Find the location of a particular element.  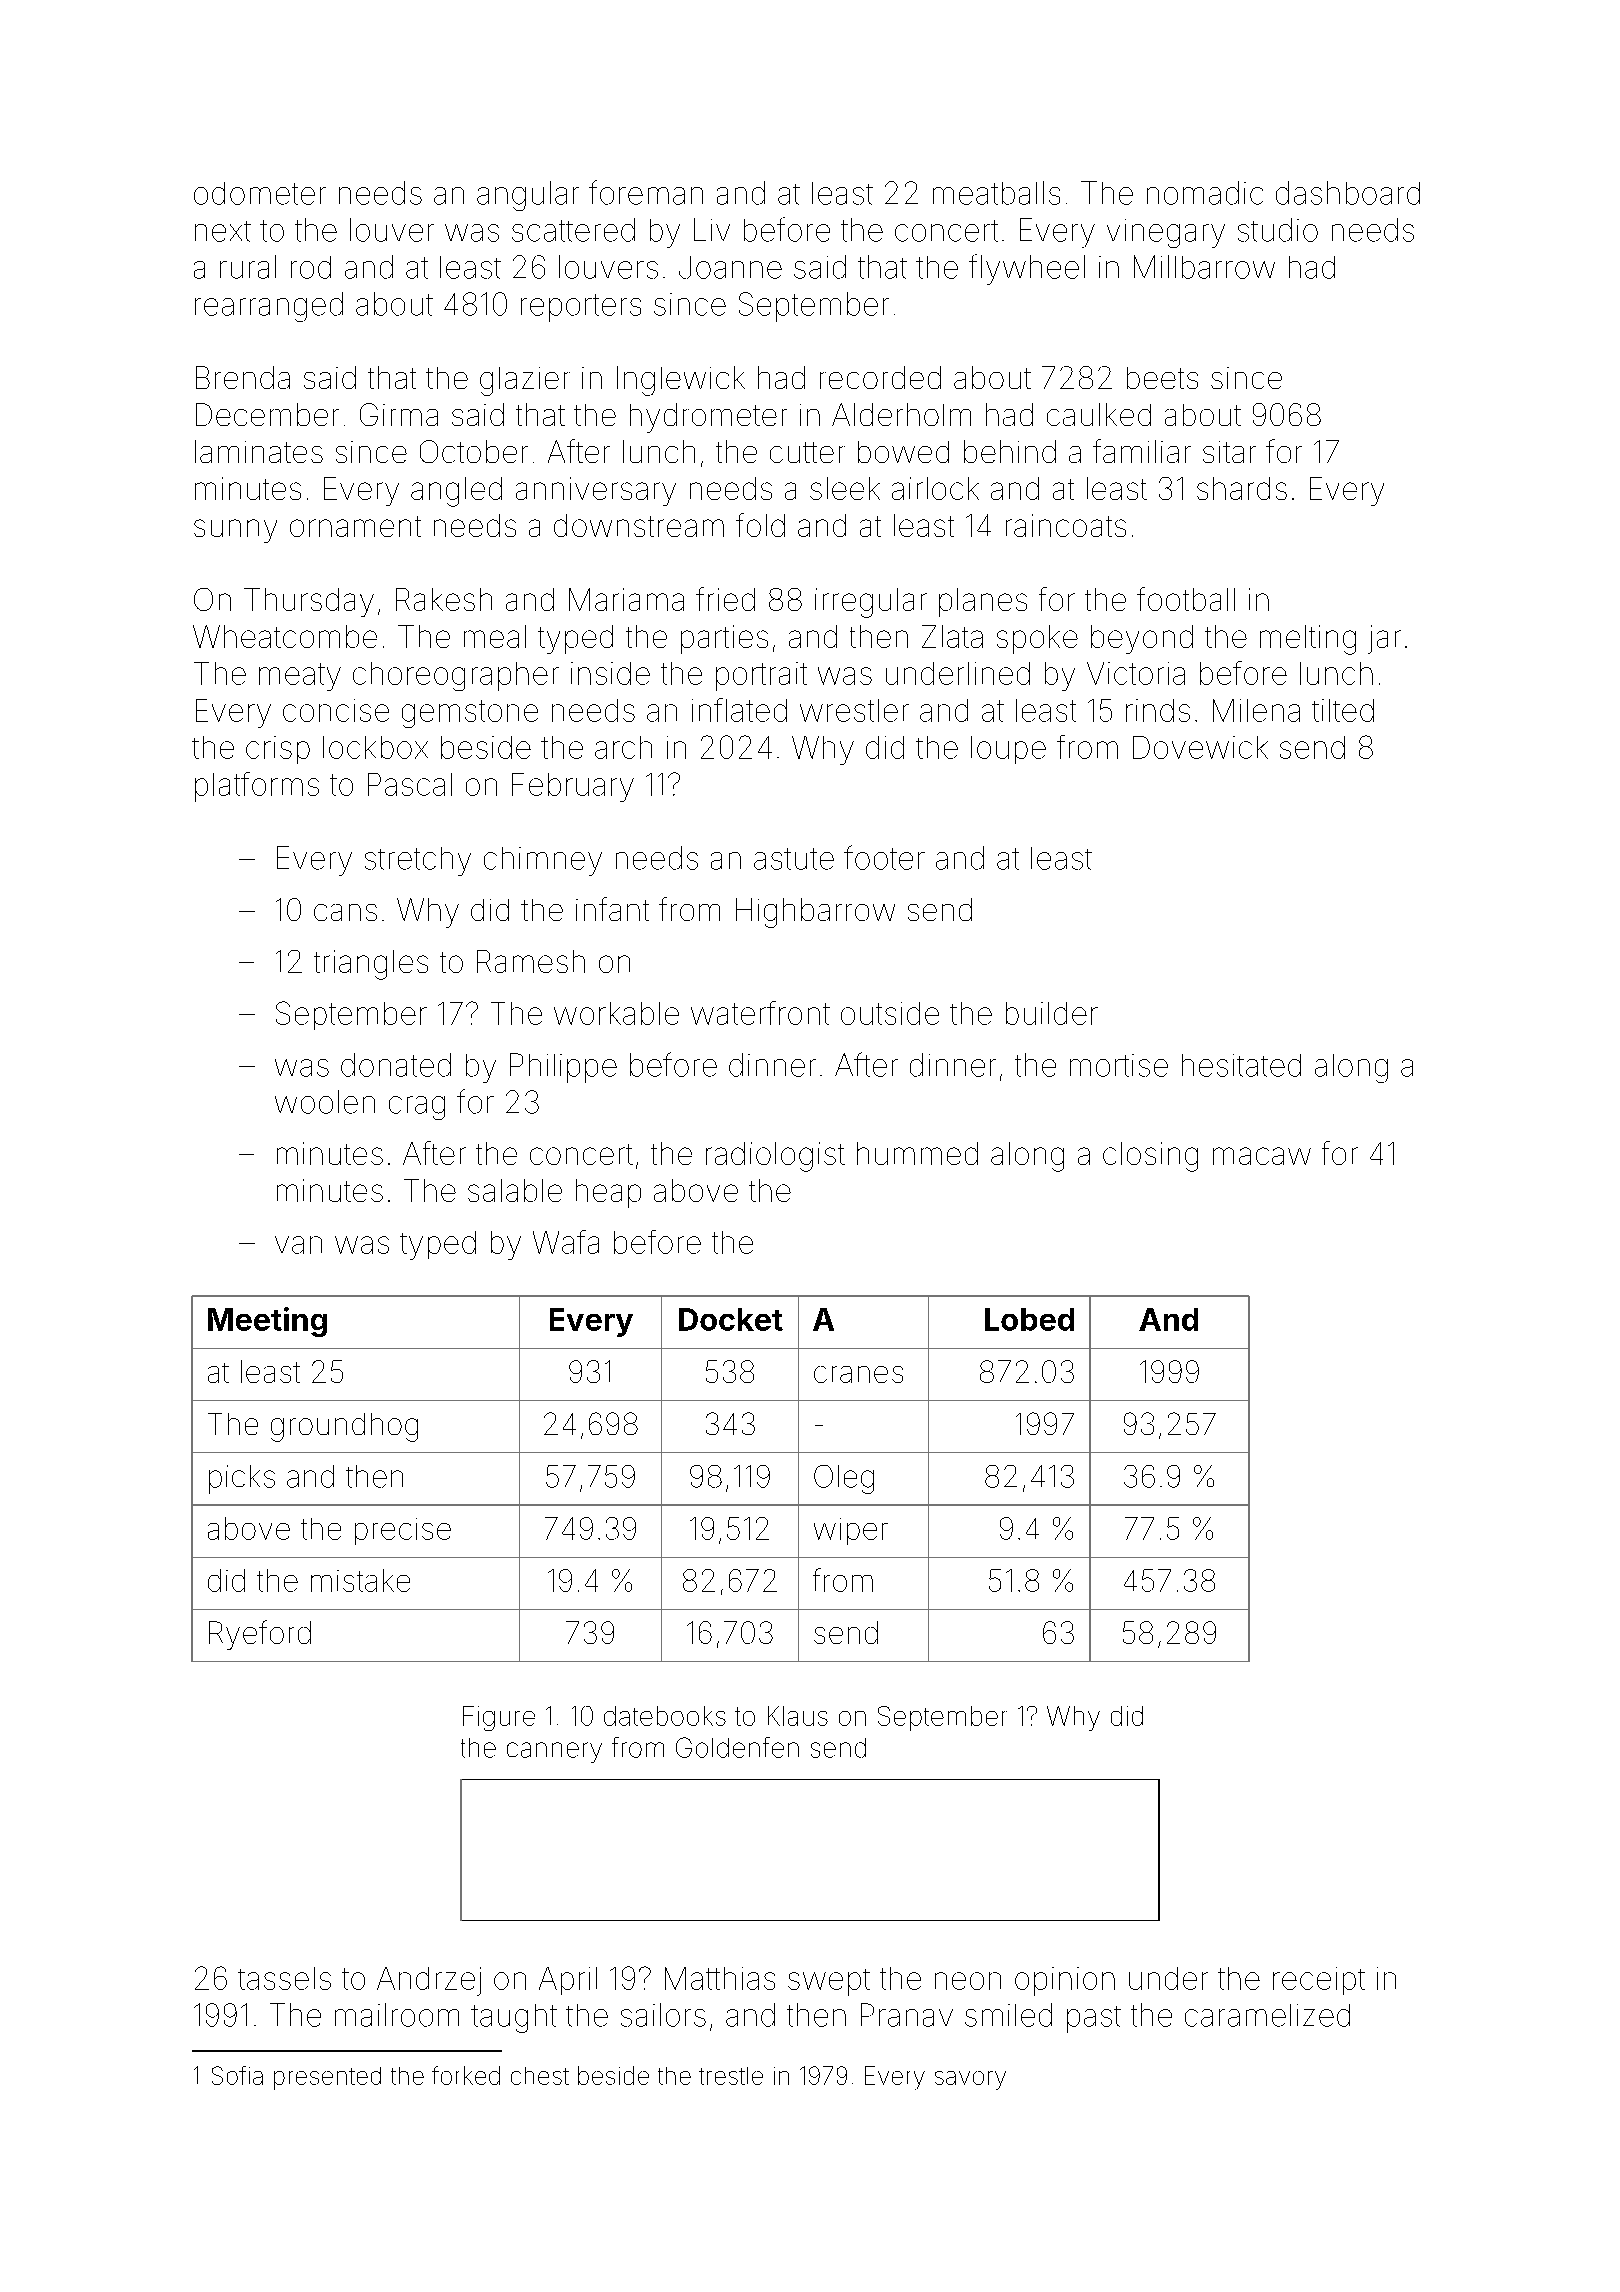

sailors is located at coordinates (663, 2015).
